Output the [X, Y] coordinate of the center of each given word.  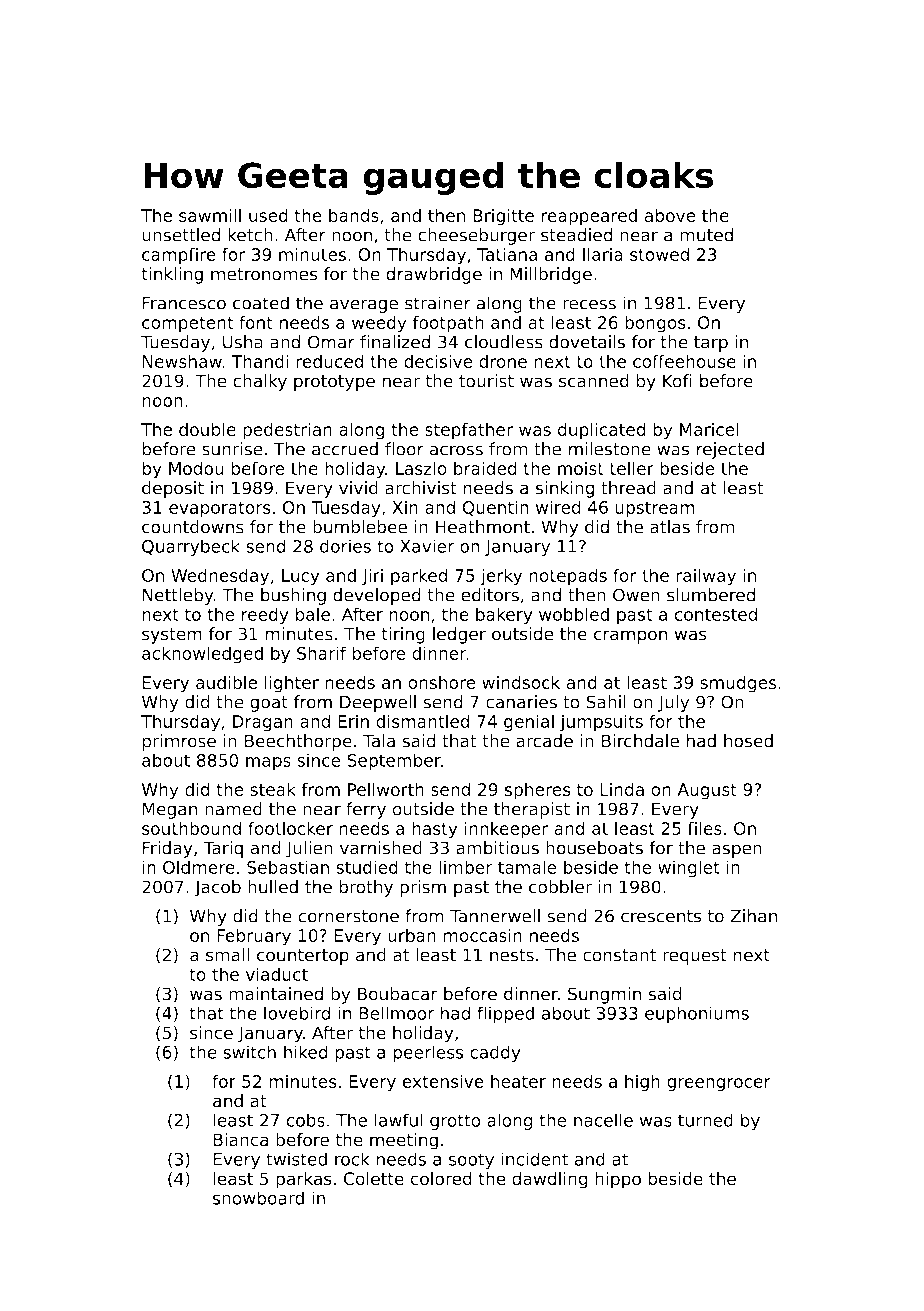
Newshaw [182, 361]
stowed [659, 254]
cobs [305, 1120]
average [364, 306]
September [394, 762]
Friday [167, 849]
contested [716, 614]
